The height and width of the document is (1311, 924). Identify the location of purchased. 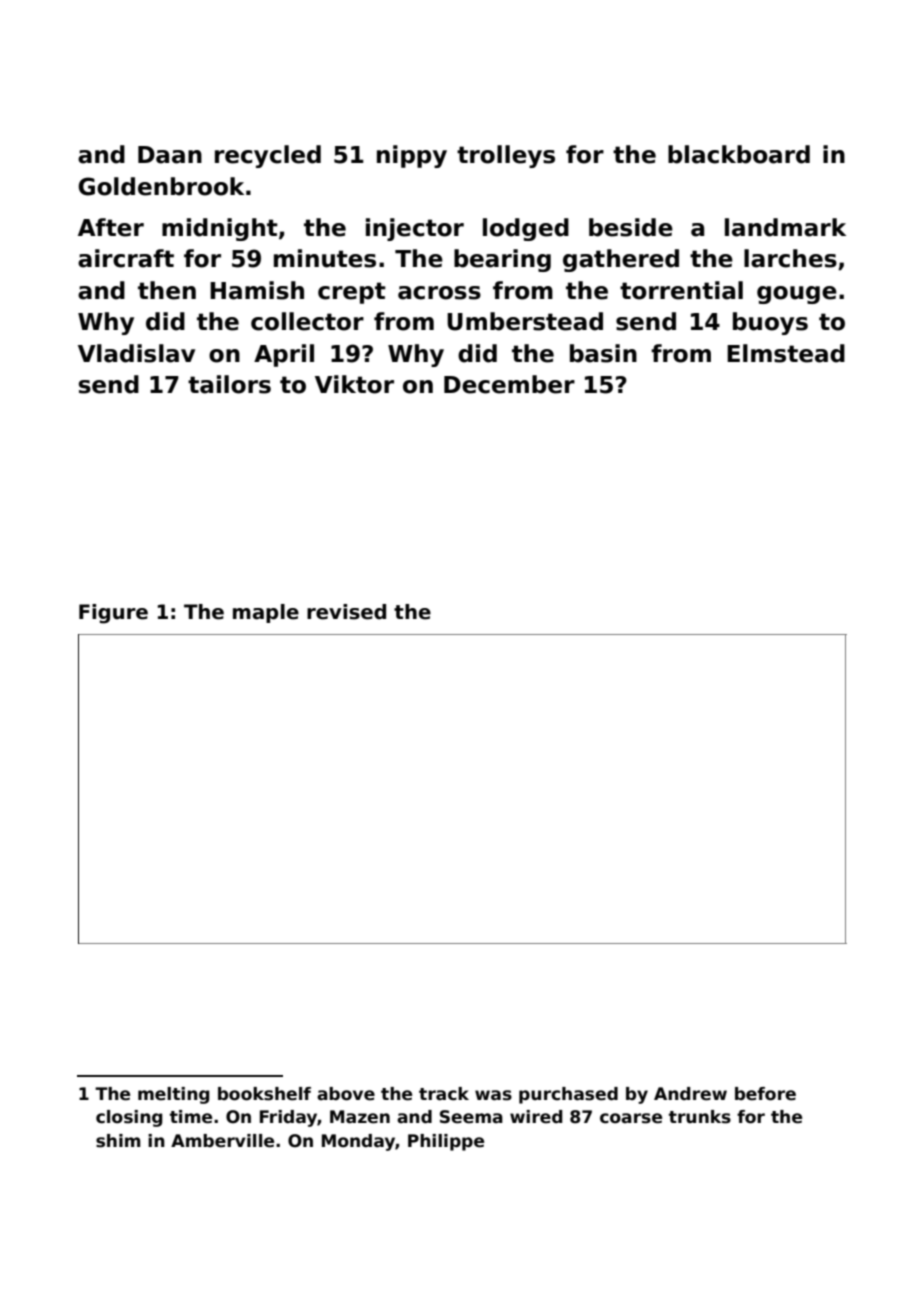
(568, 1095).
